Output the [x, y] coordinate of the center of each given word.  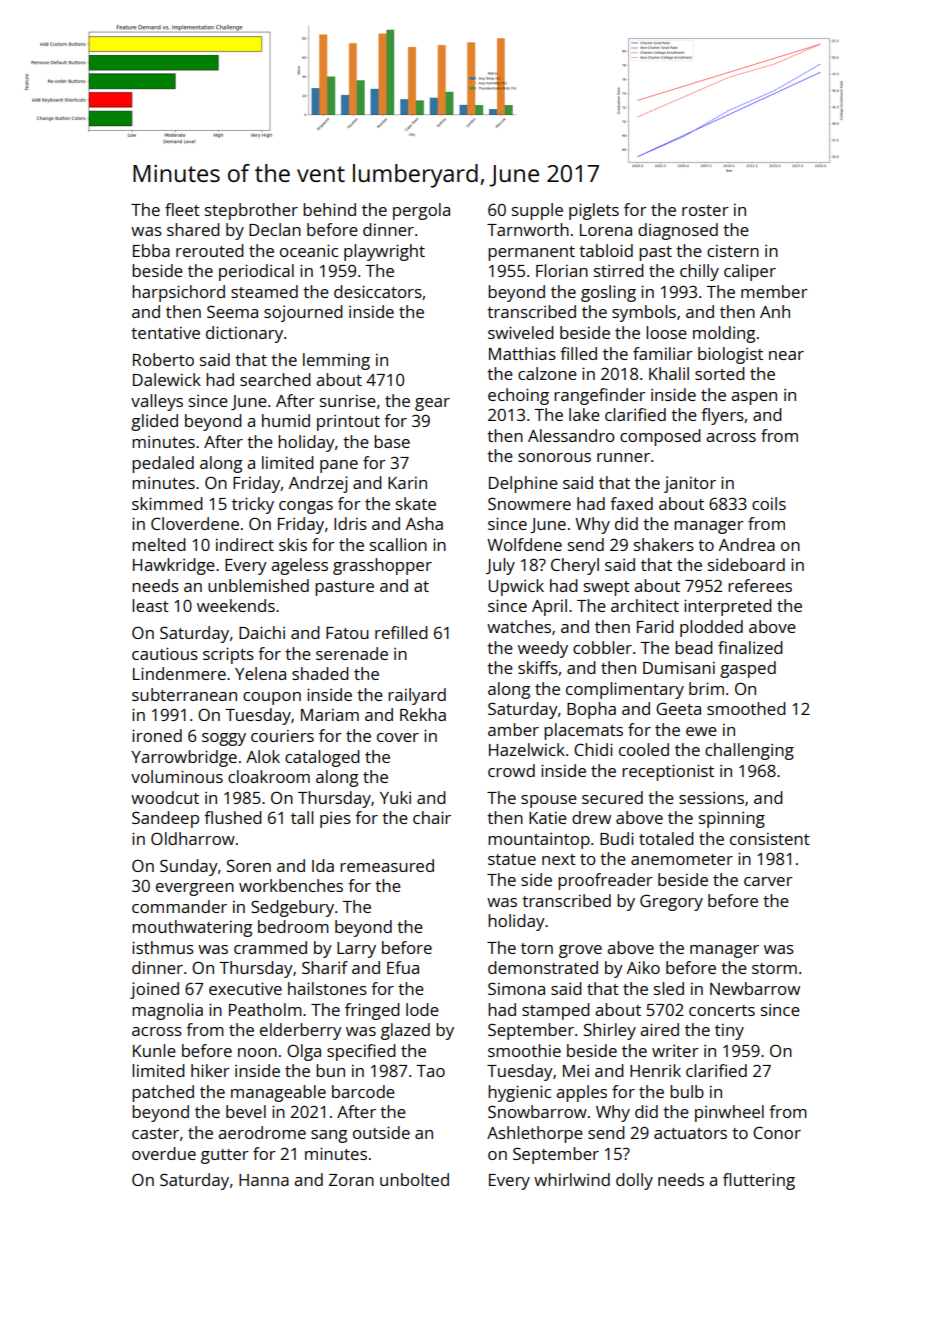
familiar [663, 353]
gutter [225, 1156]
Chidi [593, 749]
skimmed [167, 503]
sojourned [303, 313]
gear [432, 404]
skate [416, 503]
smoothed [746, 708]
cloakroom [269, 776]
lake [584, 414]
